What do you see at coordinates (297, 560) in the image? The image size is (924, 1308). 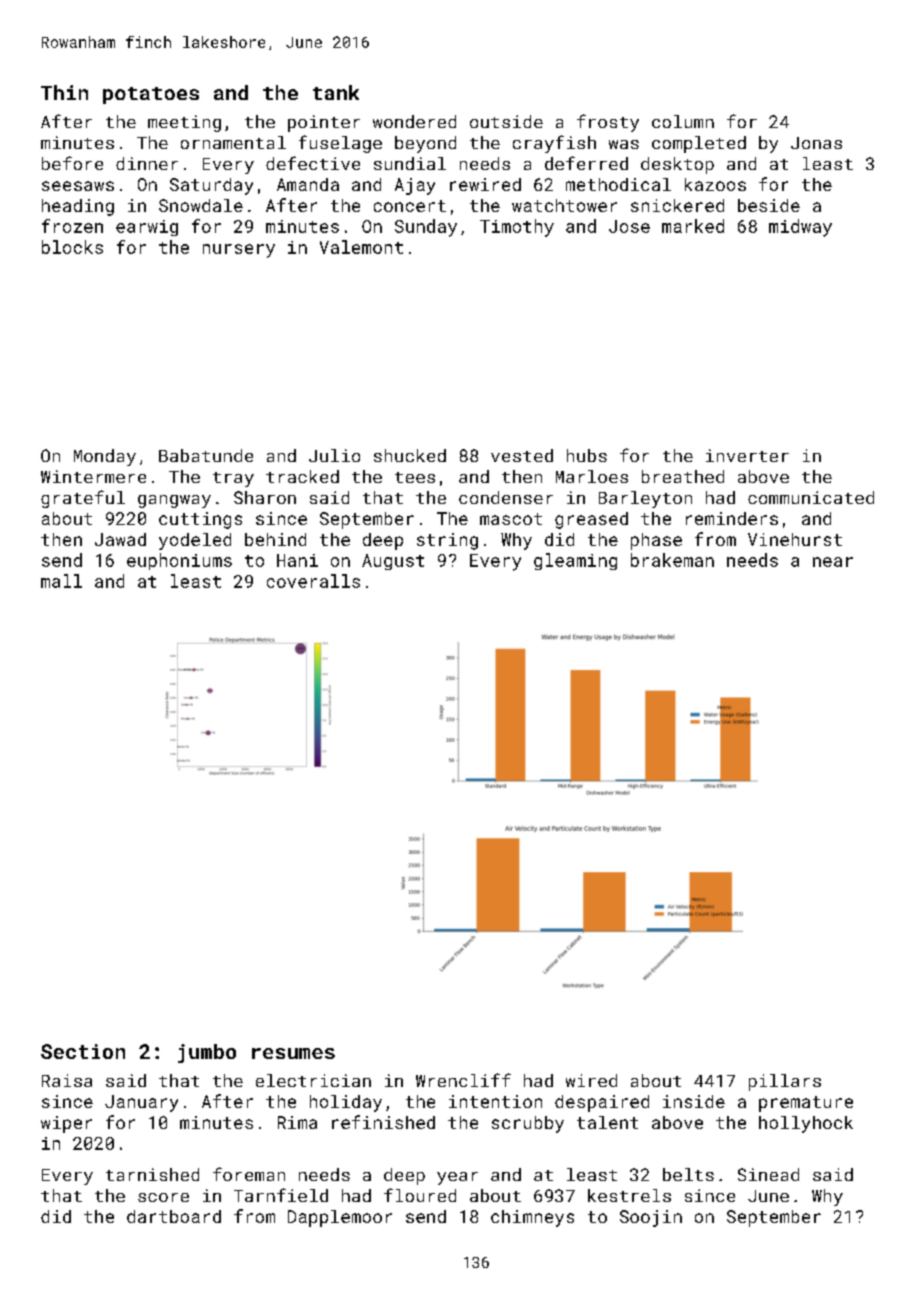 I see `Hani` at bounding box center [297, 560].
